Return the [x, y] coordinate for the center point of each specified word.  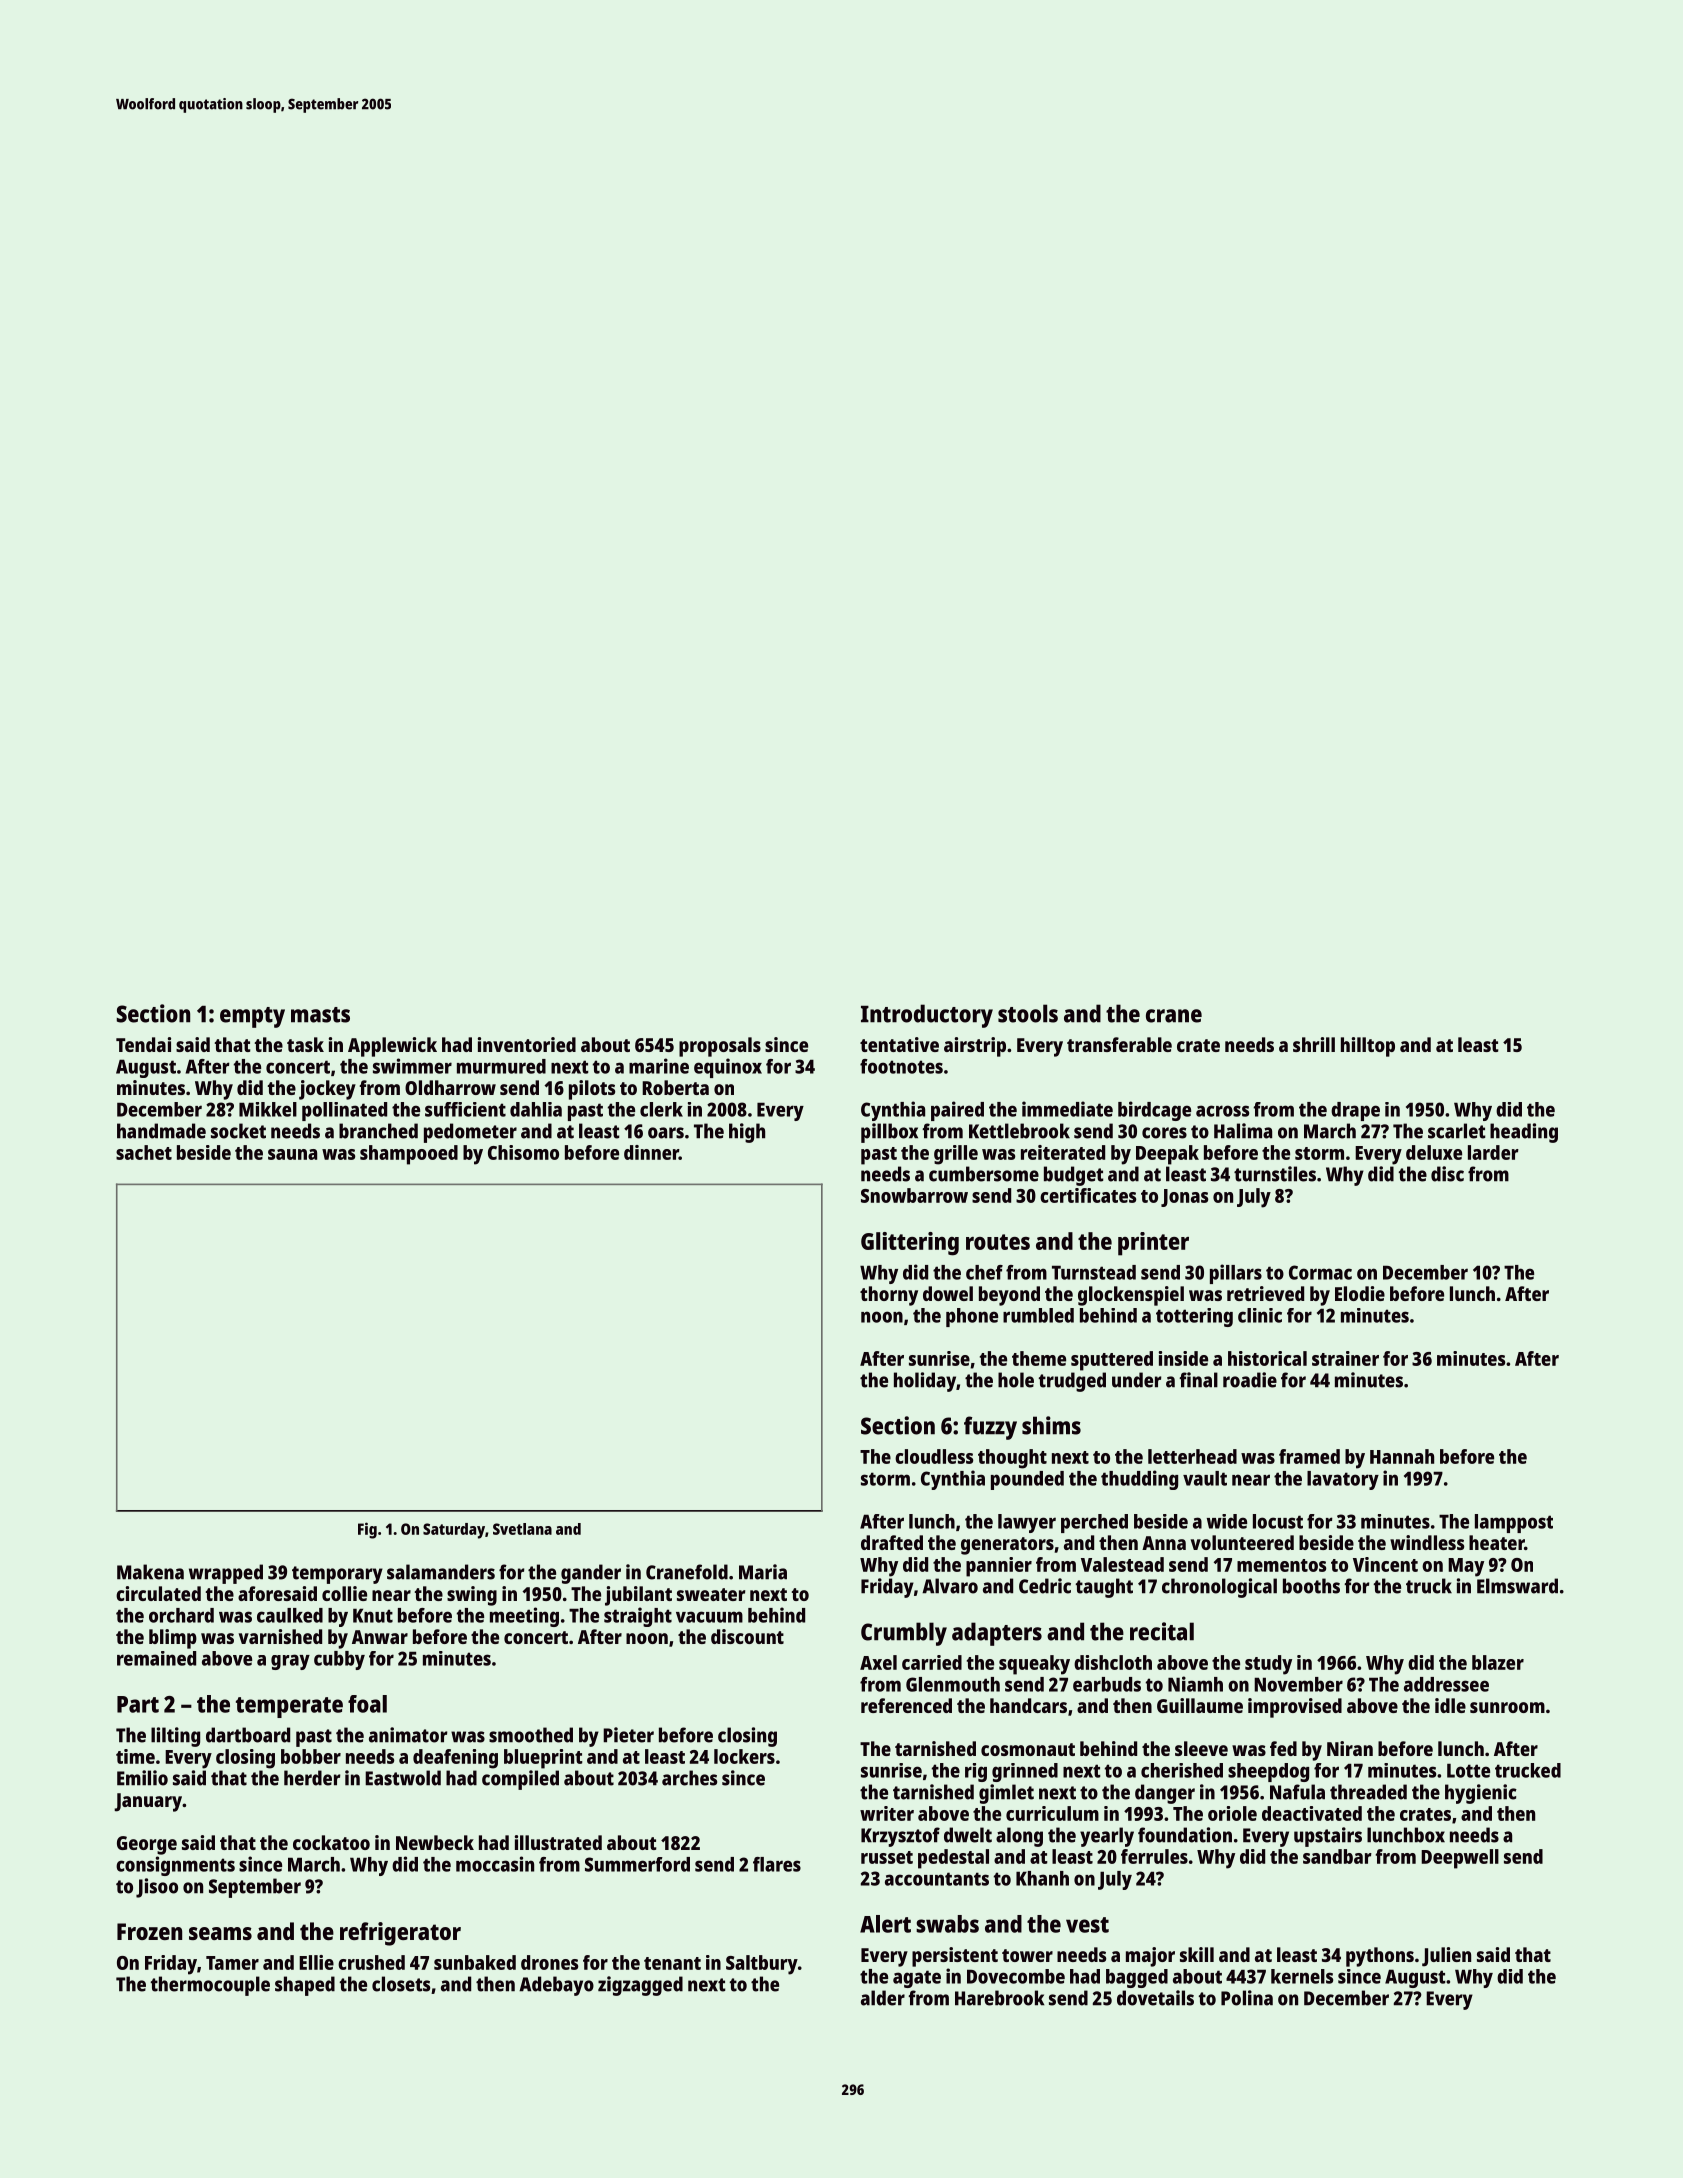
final [1198, 1380]
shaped [305, 1986]
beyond [1009, 1296]
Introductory [927, 1016]
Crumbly [904, 1634]
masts [320, 1015]
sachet [144, 1152]
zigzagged [640, 1986]
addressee [1446, 1684]
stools [1028, 1013]
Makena [150, 1572]
